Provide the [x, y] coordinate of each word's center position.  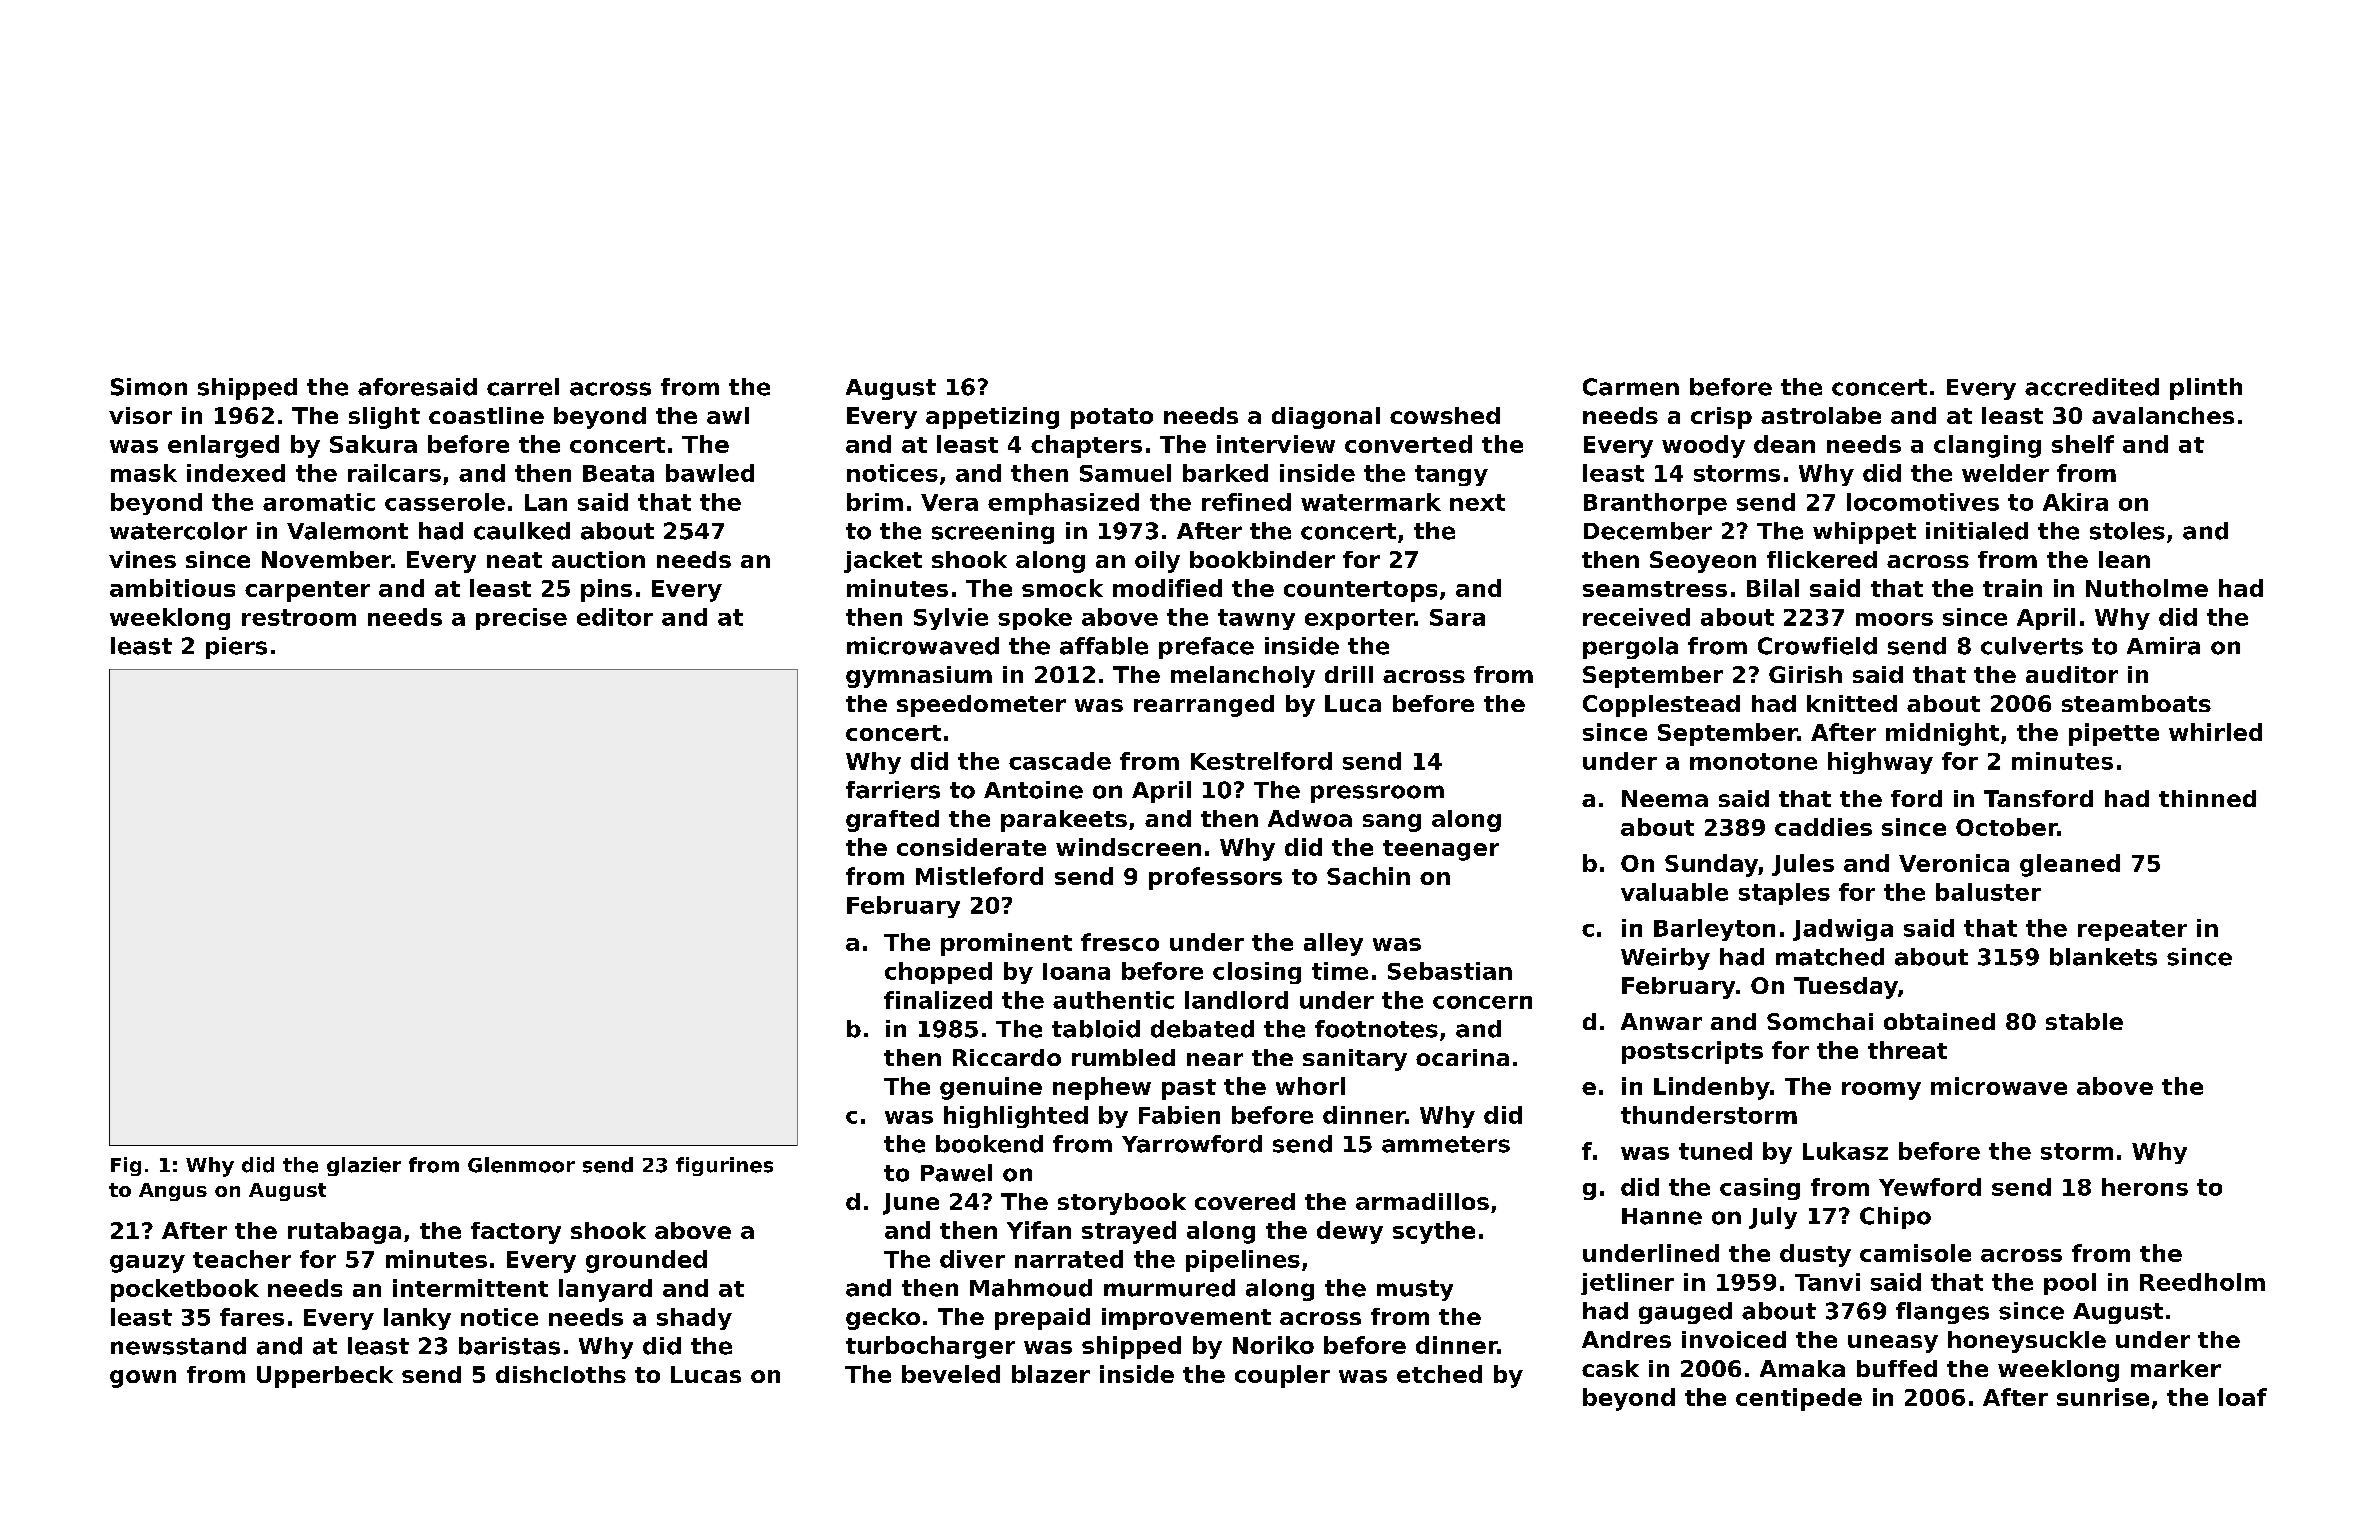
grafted [892, 821]
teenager [1441, 850]
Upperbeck [325, 1377]
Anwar [1661, 1021]
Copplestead [1661, 706]
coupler [1282, 1376]
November [326, 559]
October [2006, 827]
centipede [1799, 1399]
